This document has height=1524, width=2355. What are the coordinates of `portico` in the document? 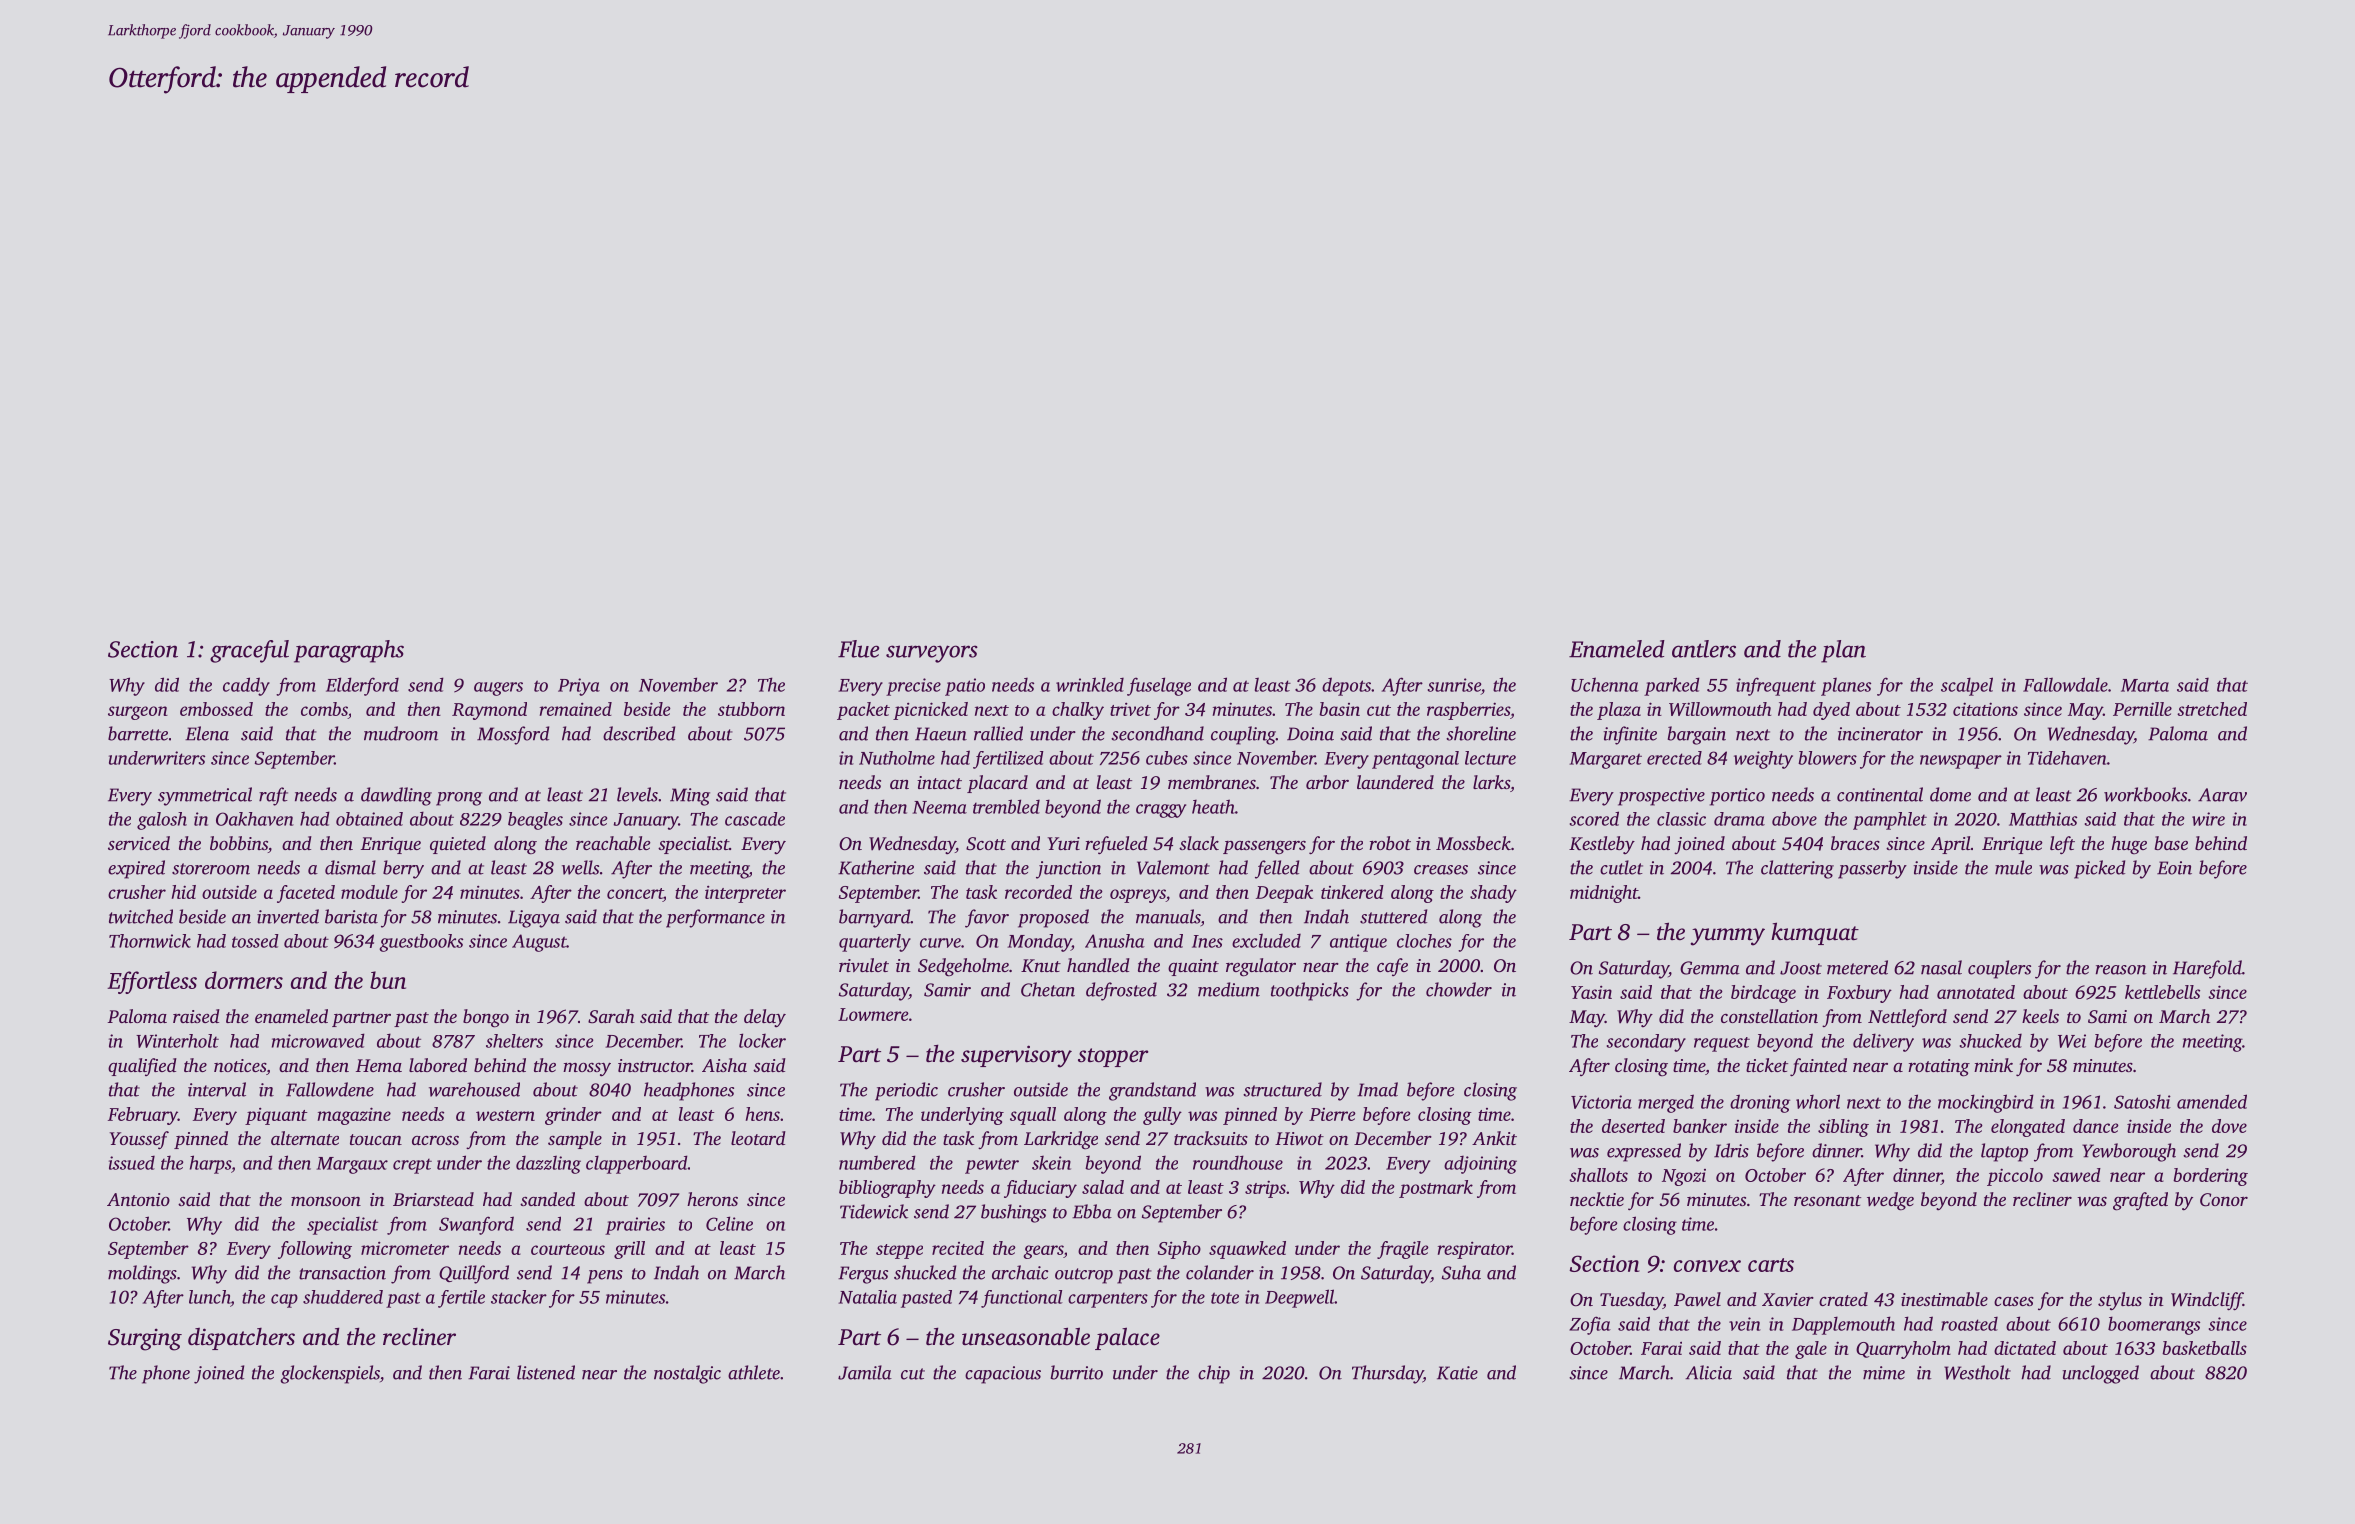 It's located at (1737, 797).
